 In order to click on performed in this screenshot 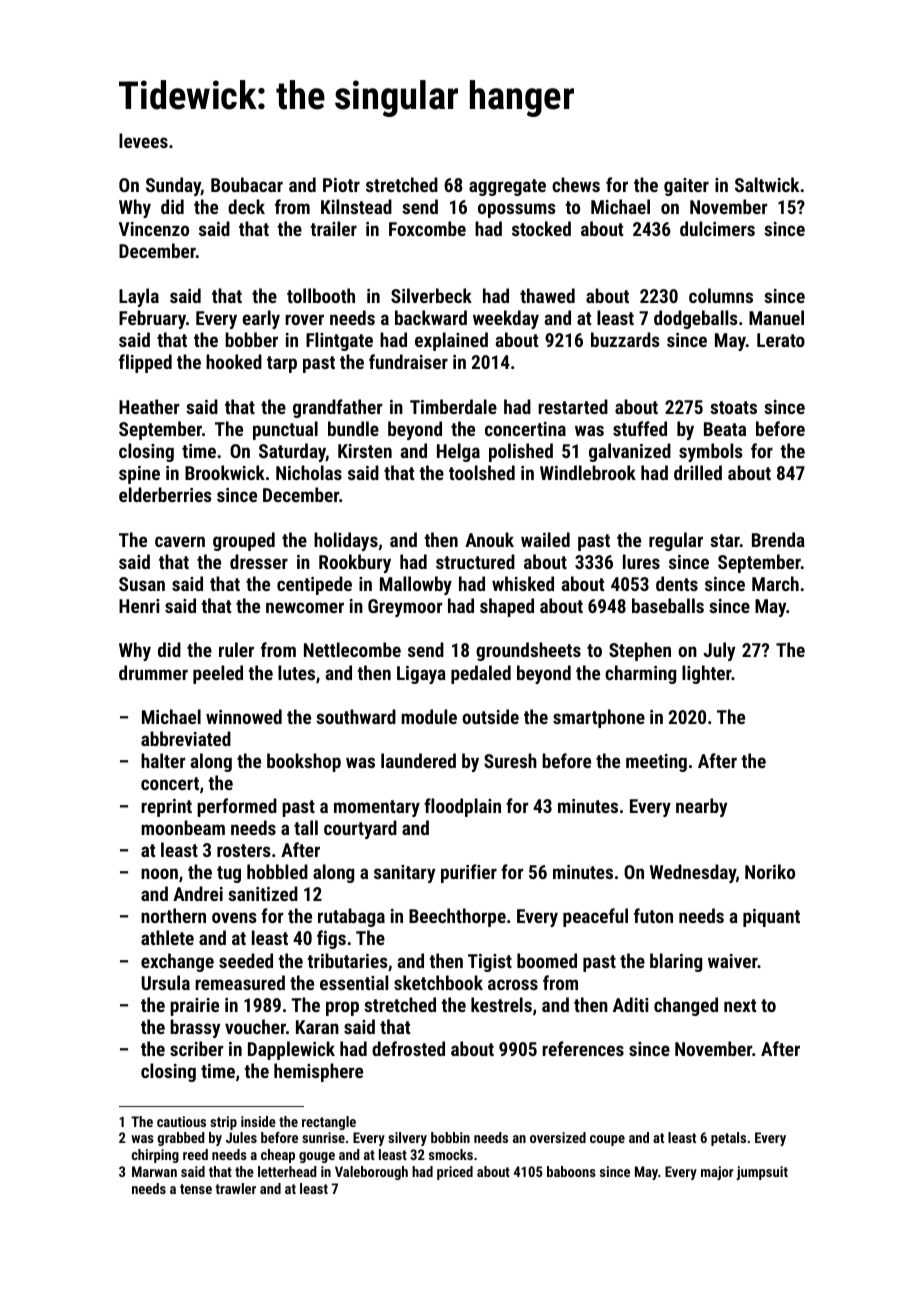, I will do `click(237, 807)`.
